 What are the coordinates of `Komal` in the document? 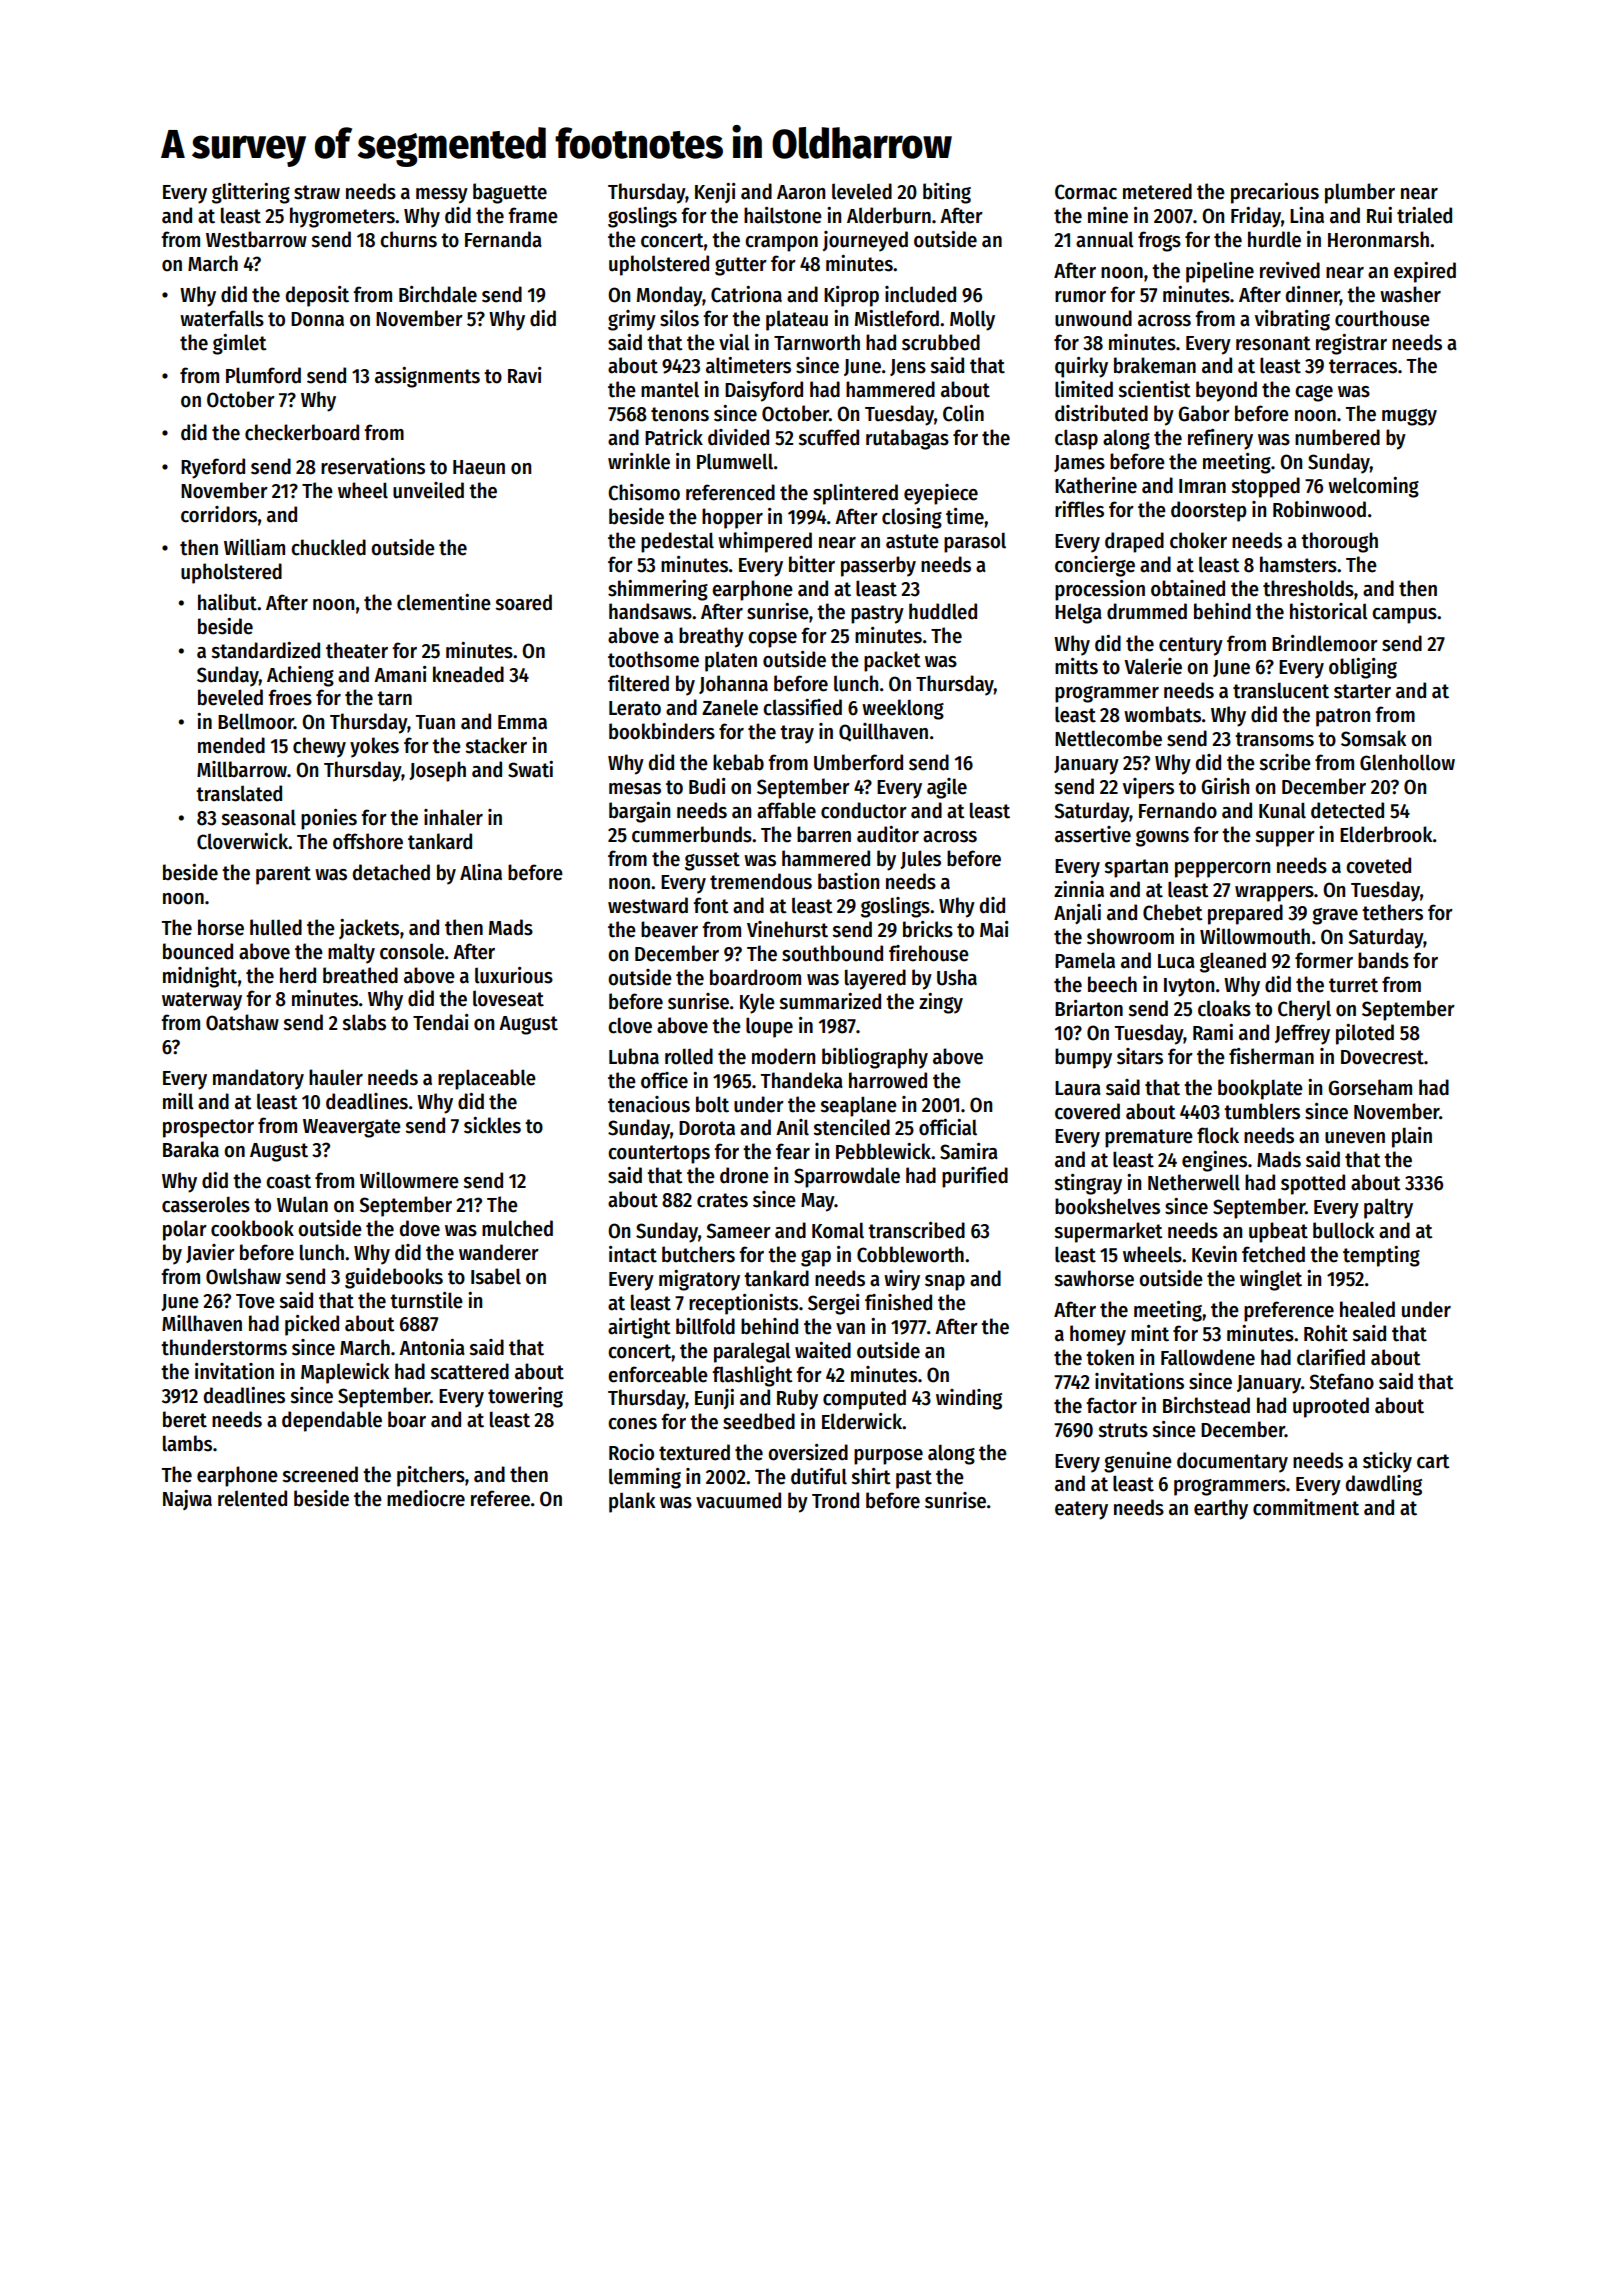 It's located at (838, 1230).
